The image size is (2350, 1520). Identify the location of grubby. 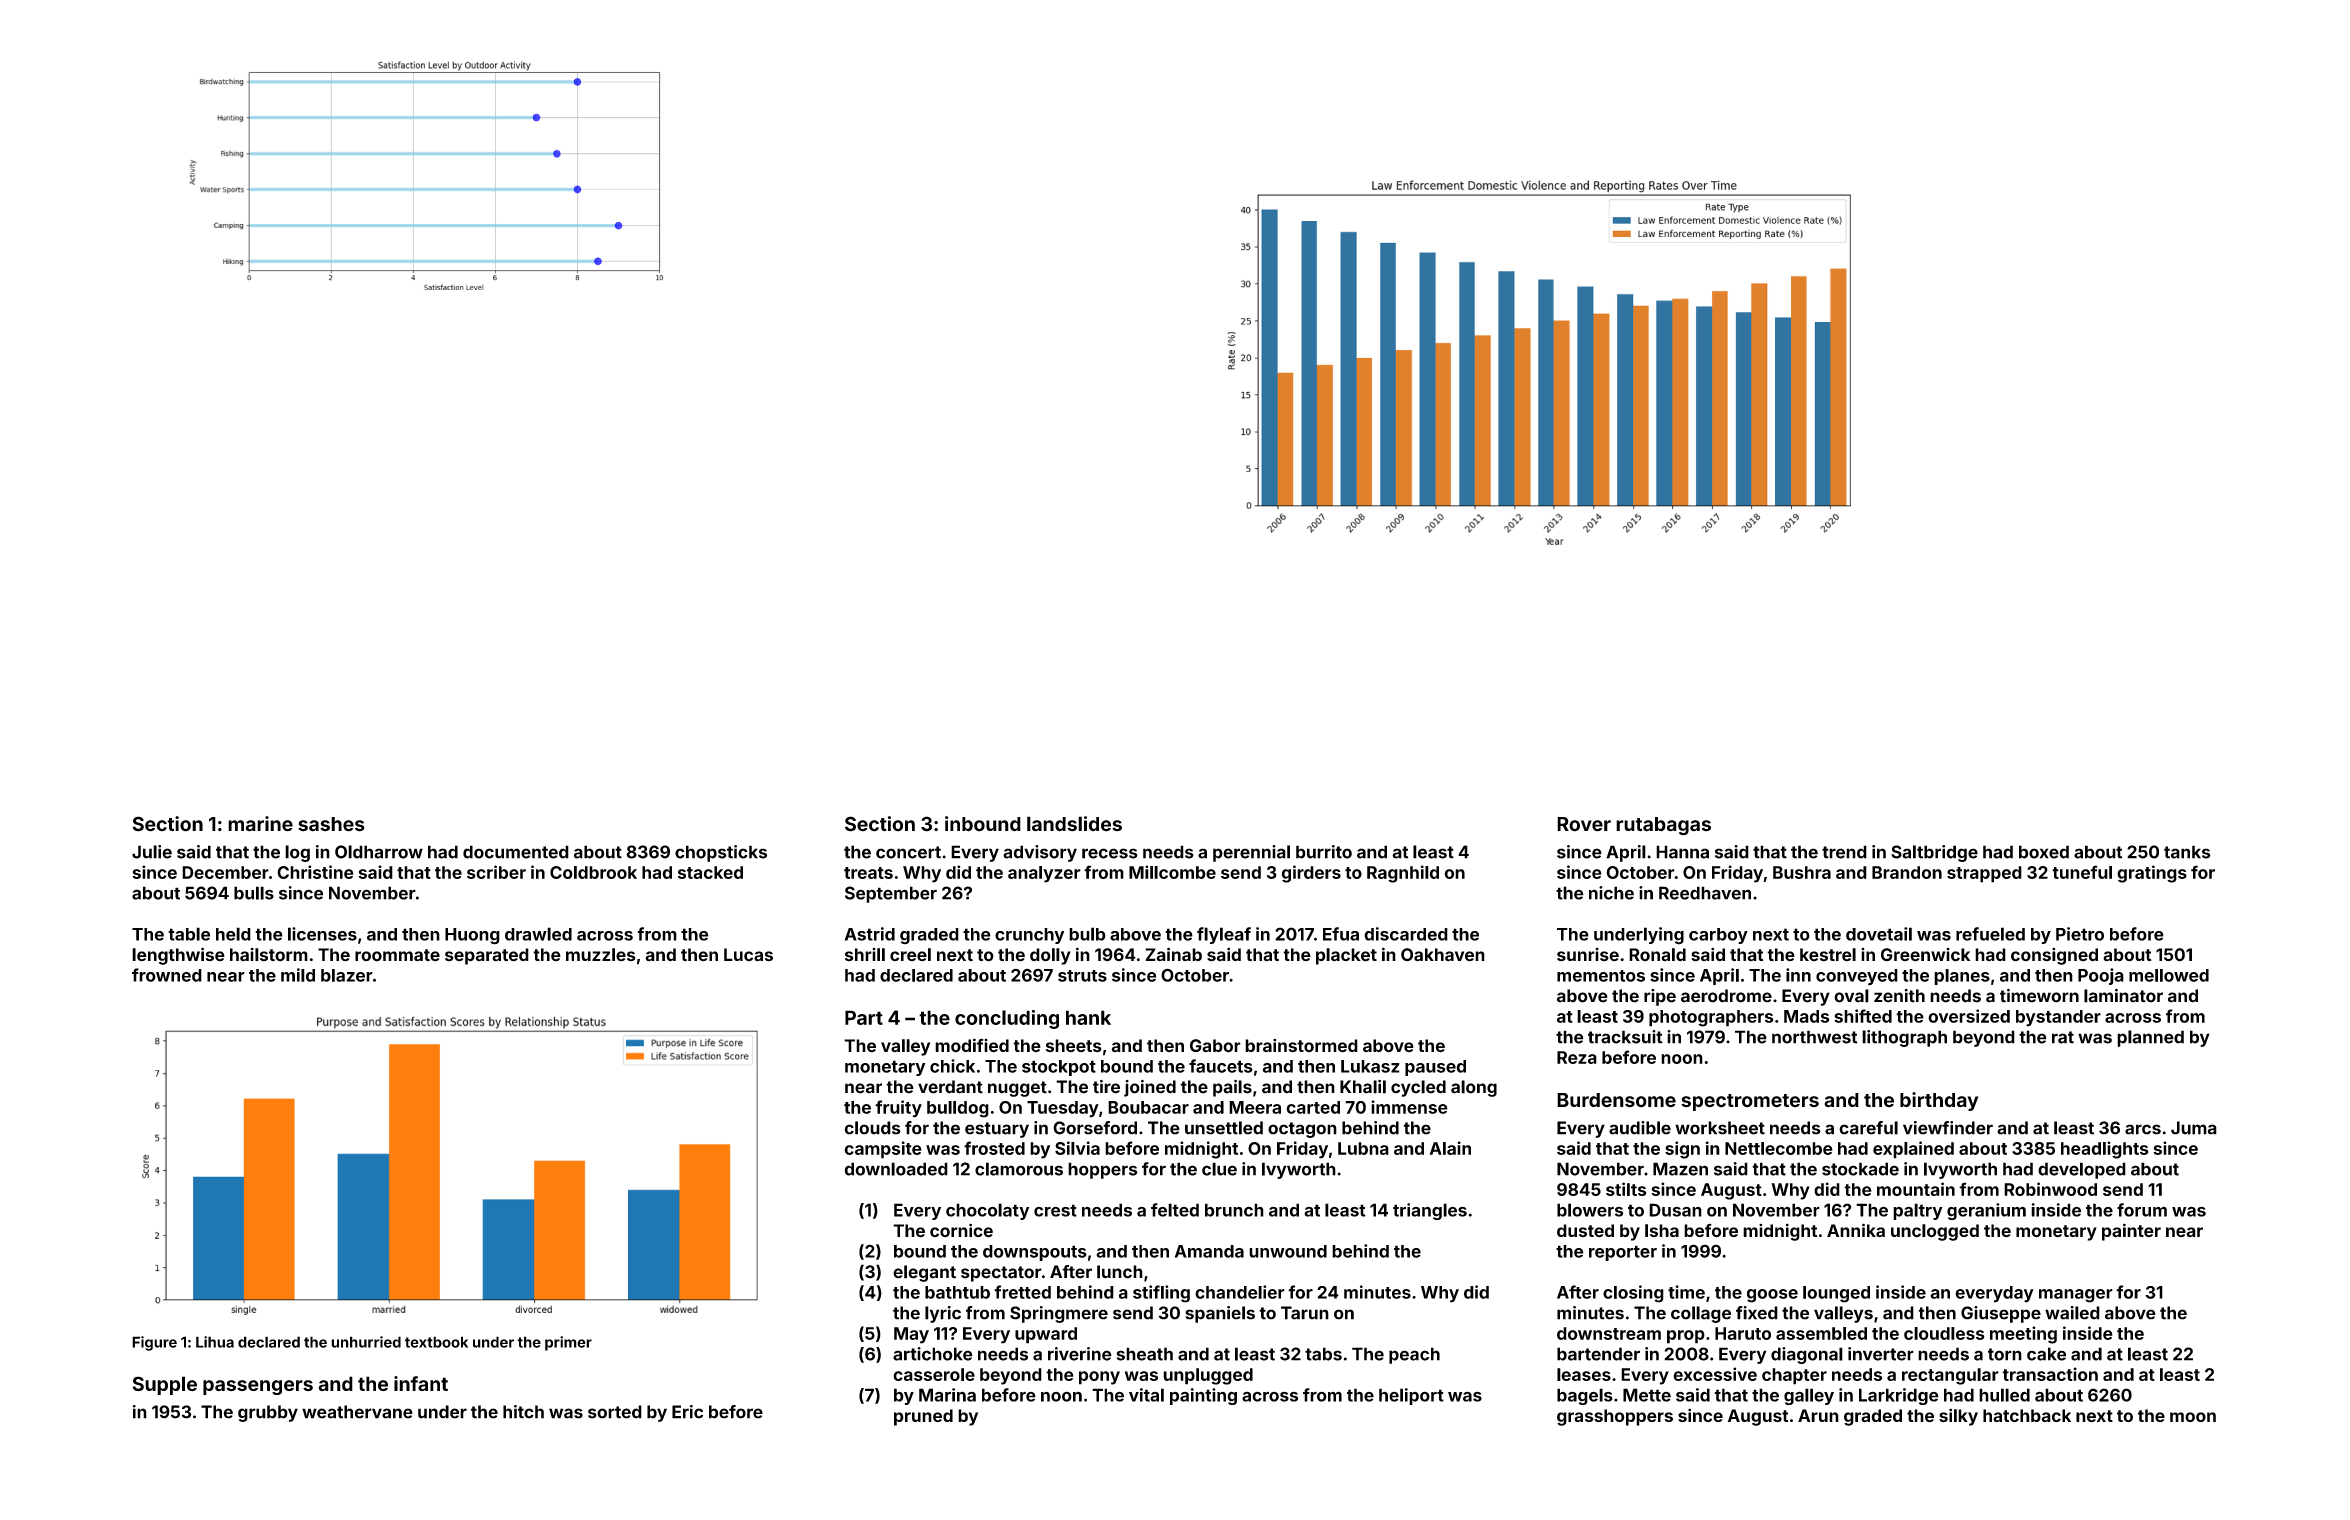
(268, 1413).
